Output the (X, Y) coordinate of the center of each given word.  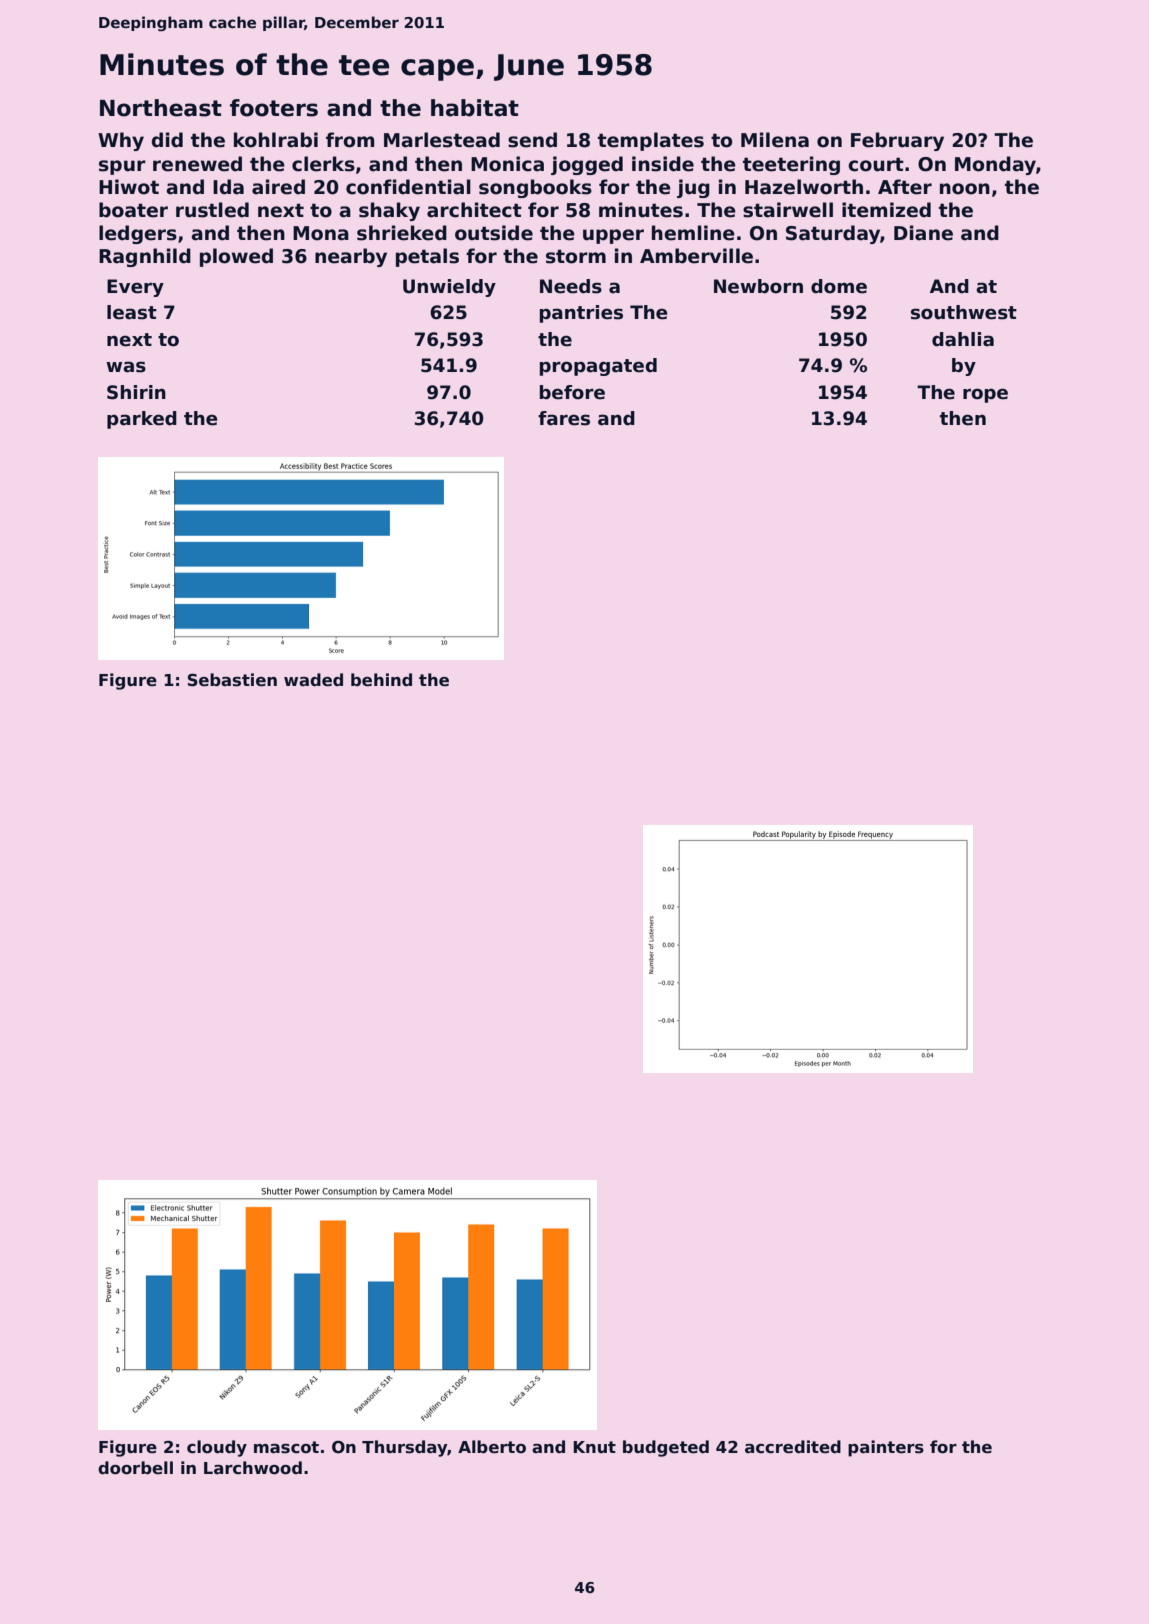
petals (427, 257)
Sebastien (232, 680)
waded (313, 680)
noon (965, 189)
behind (381, 680)
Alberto (492, 1447)
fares (564, 418)
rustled (212, 210)
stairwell (788, 210)
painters (886, 1448)
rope (985, 395)
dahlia (963, 339)
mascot (286, 1447)
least (132, 312)
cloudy (217, 1448)
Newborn (758, 286)
